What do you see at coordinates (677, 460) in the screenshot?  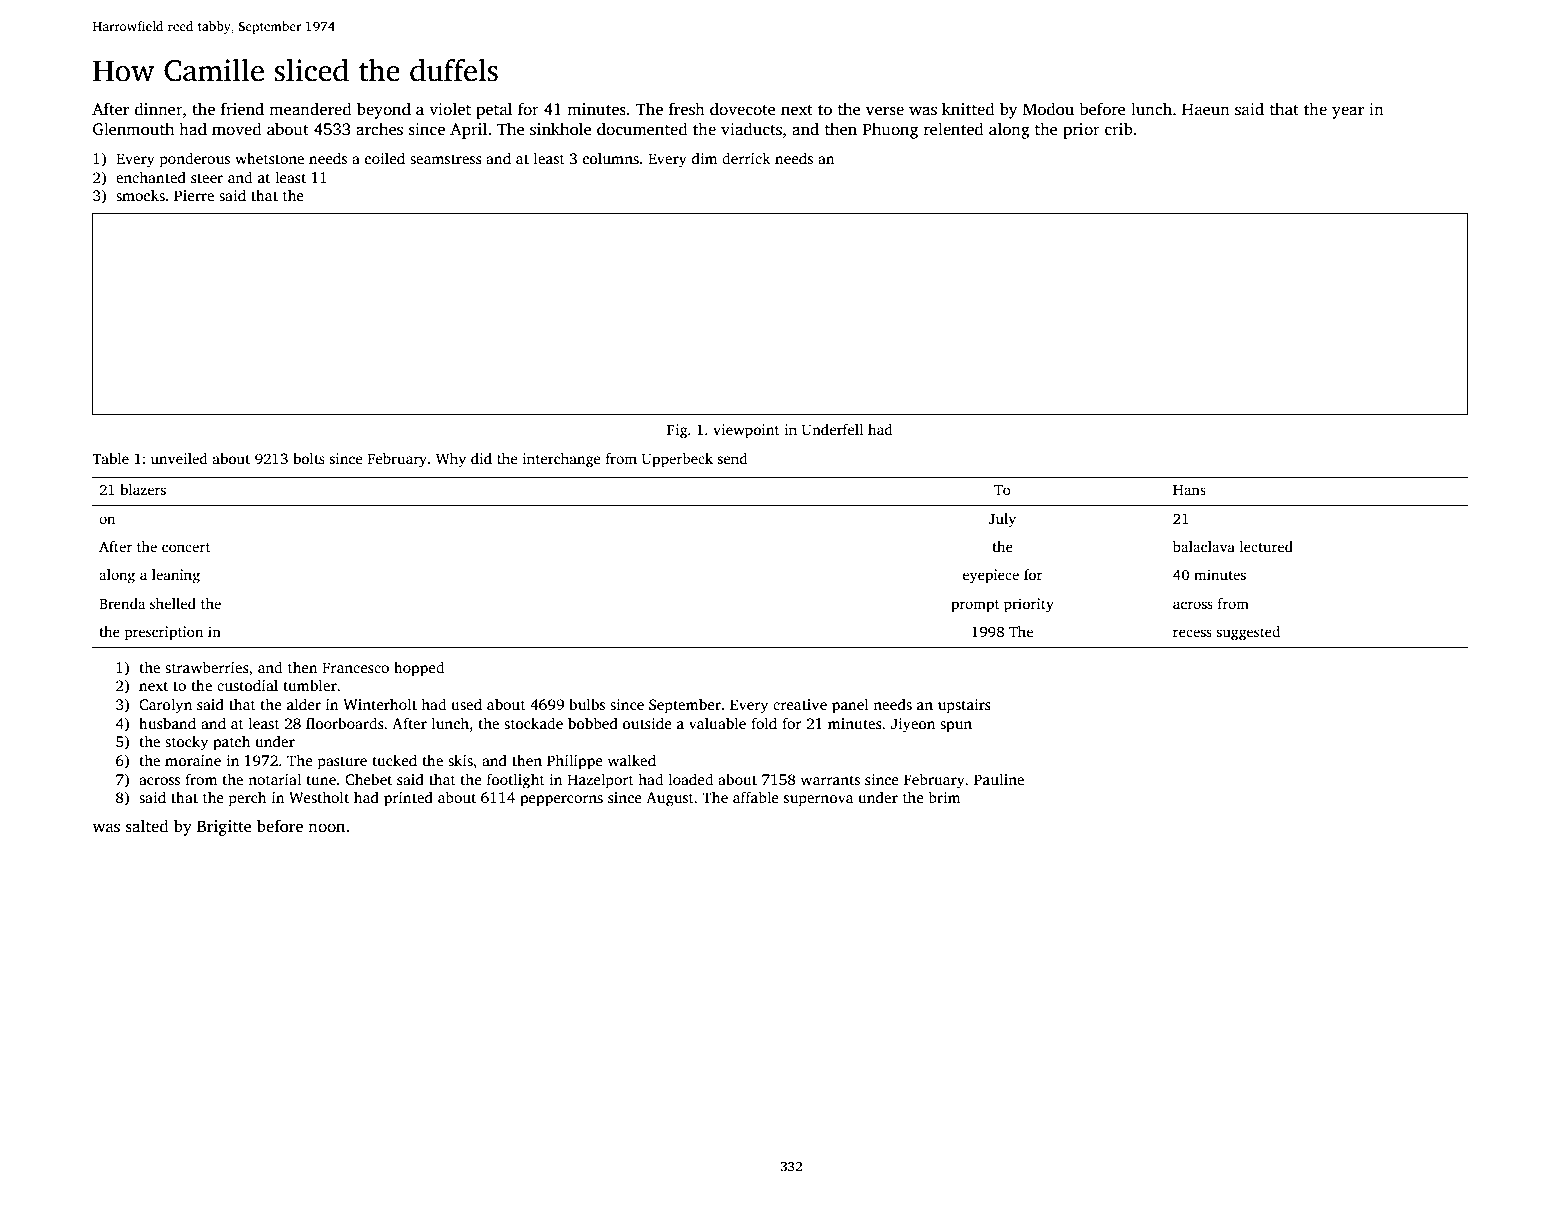 I see `Upperbeck` at bounding box center [677, 460].
